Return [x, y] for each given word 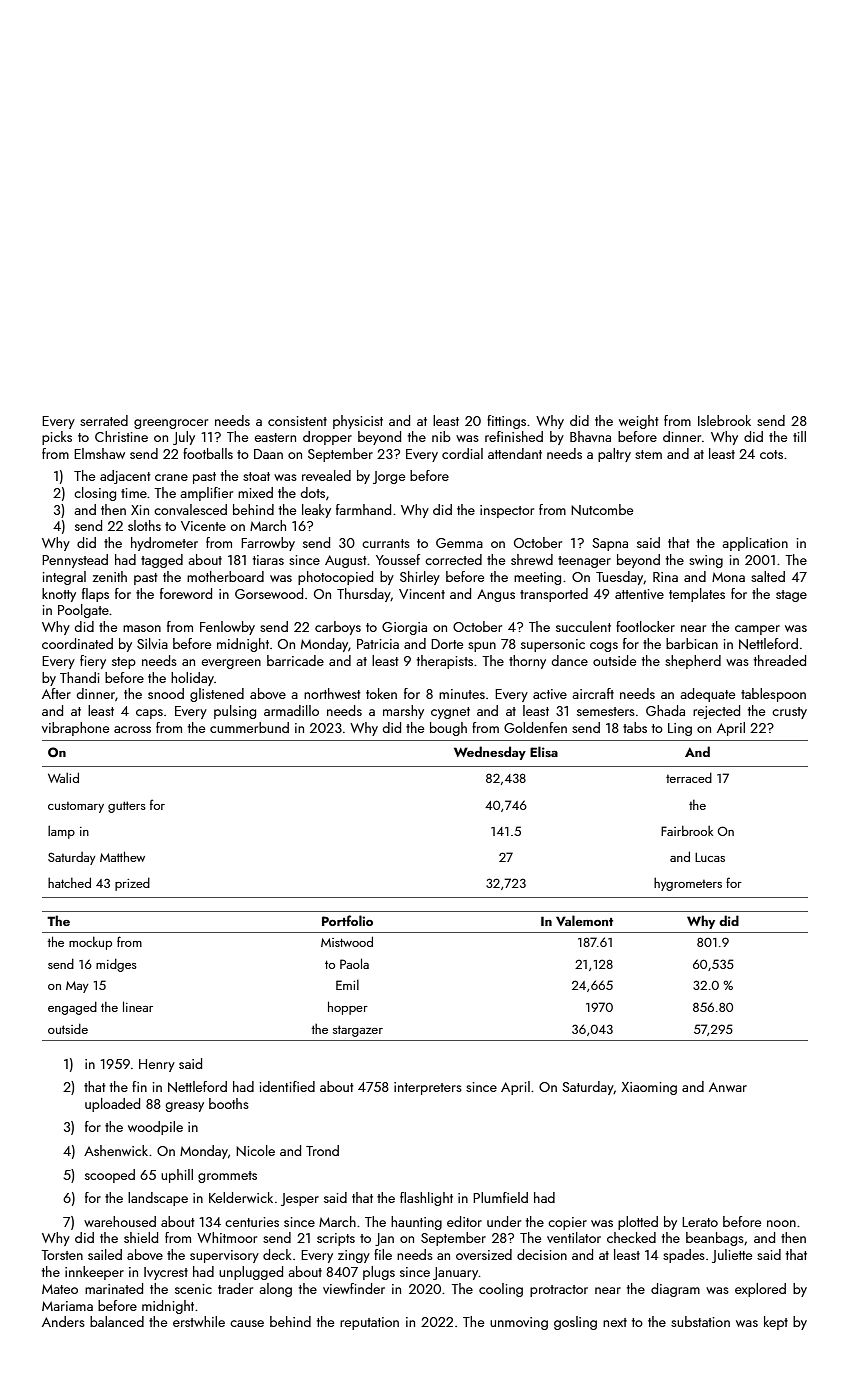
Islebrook [724, 420]
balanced [117, 1321]
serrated [104, 420]
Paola [354, 963]
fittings [506, 422]
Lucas [710, 857]
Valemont [584, 920]
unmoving [519, 1323]
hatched [69, 882]
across [132, 729]
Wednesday [490, 753]
